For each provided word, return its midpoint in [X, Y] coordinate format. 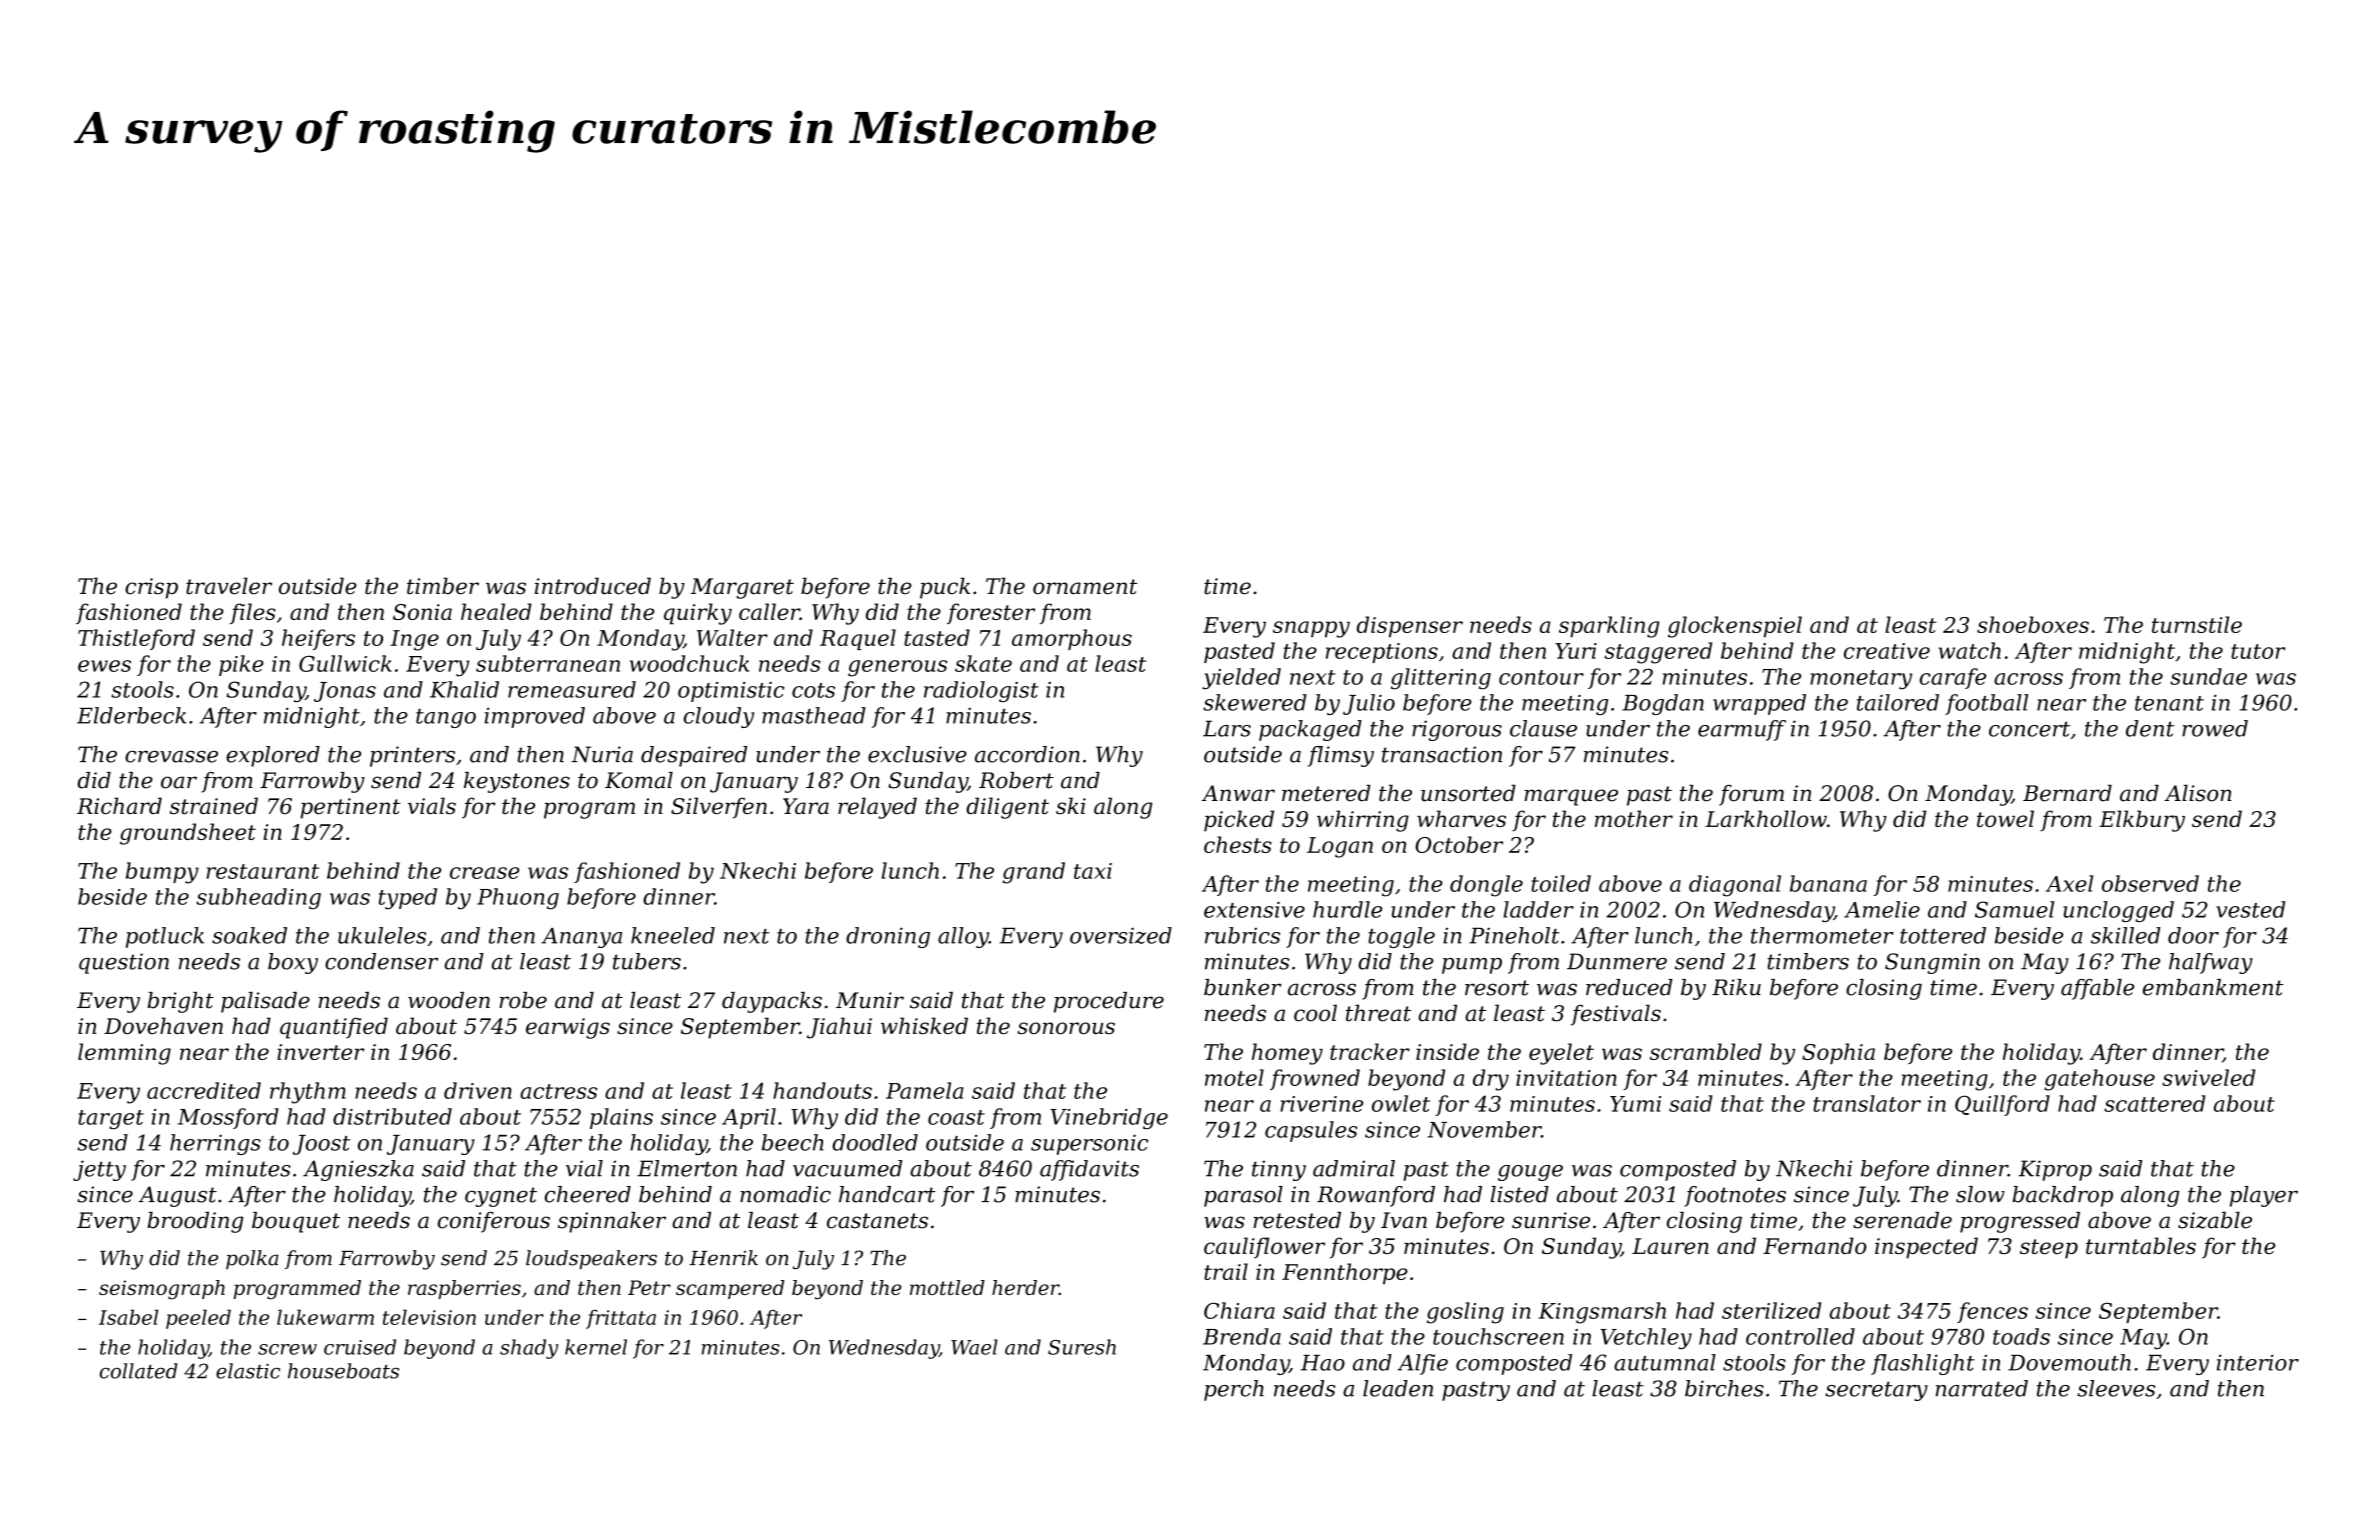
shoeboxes [2033, 624]
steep [2049, 1249]
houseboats [343, 1371]
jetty [99, 1170]
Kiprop [2055, 1170]
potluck [165, 937]
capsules [1311, 1131]
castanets [877, 1221]
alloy [963, 937]
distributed [392, 1116]
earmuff [1742, 730]
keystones [517, 782]
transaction [1442, 754]
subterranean [548, 663]
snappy [1311, 629]
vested [2250, 909]
